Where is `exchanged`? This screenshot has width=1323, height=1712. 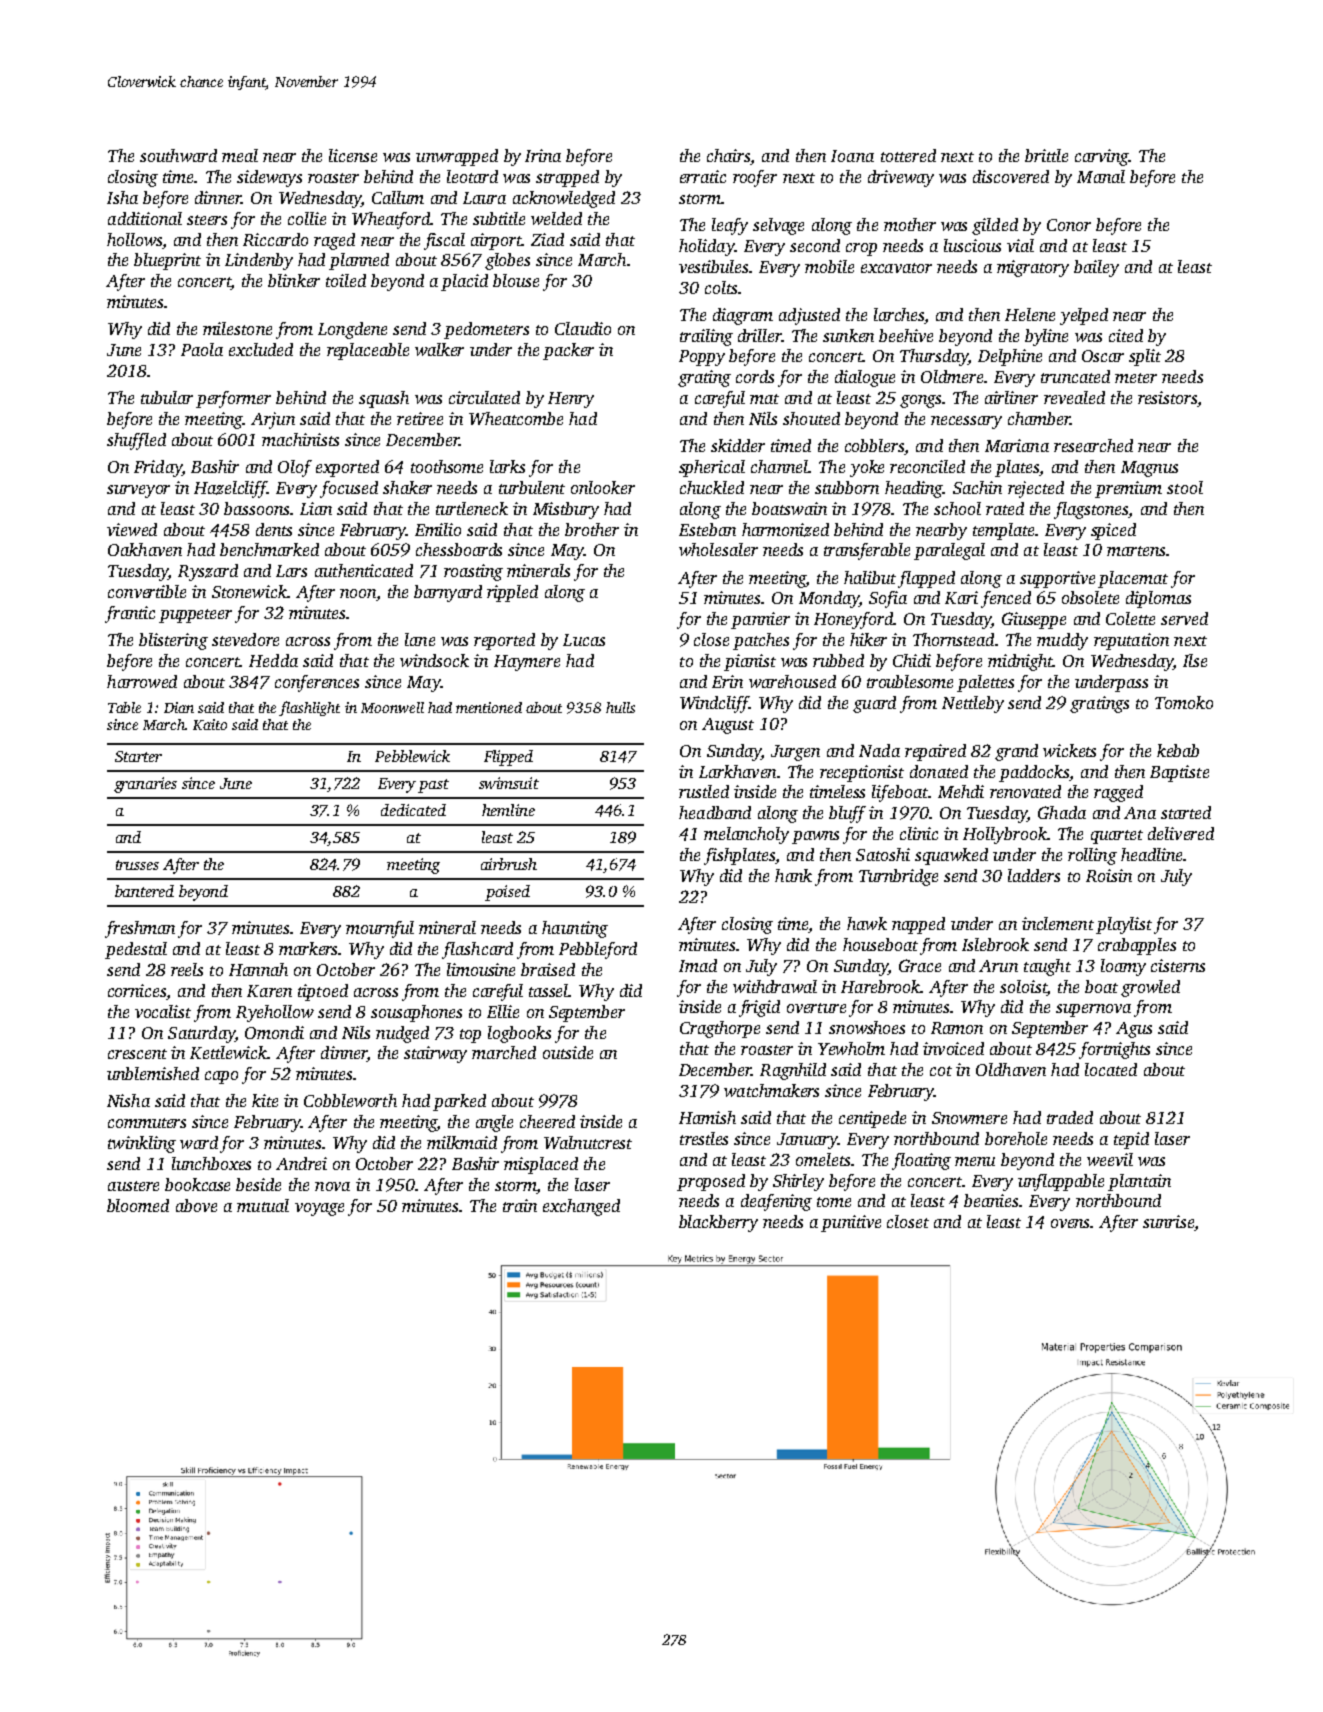
exchanged is located at coordinates (581, 1207).
